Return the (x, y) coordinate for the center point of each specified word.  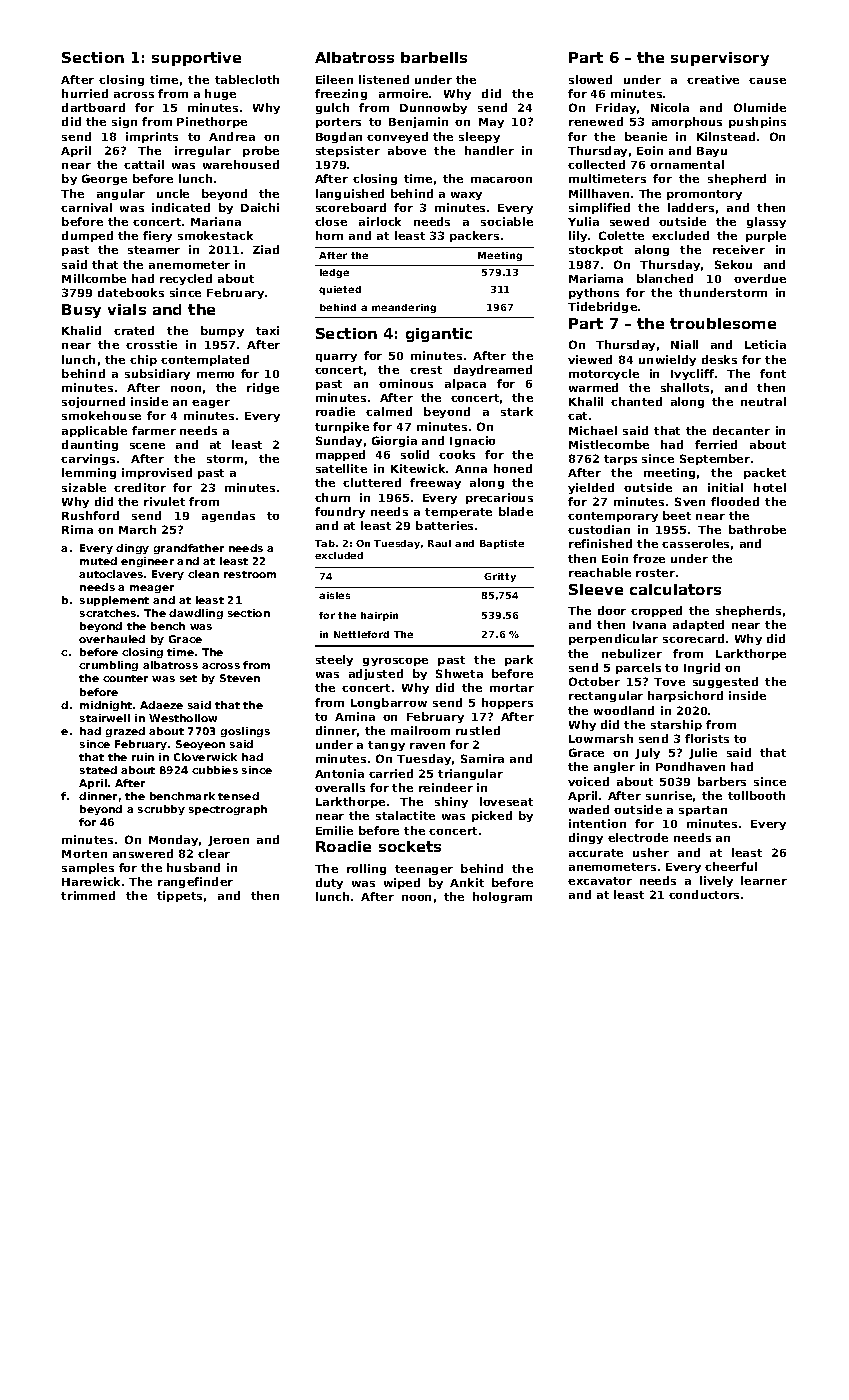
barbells (434, 57)
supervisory (720, 59)
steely (334, 660)
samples (88, 868)
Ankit (467, 882)
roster (655, 573)
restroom (250, 574)
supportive (196, 59)
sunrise (669, 795)
